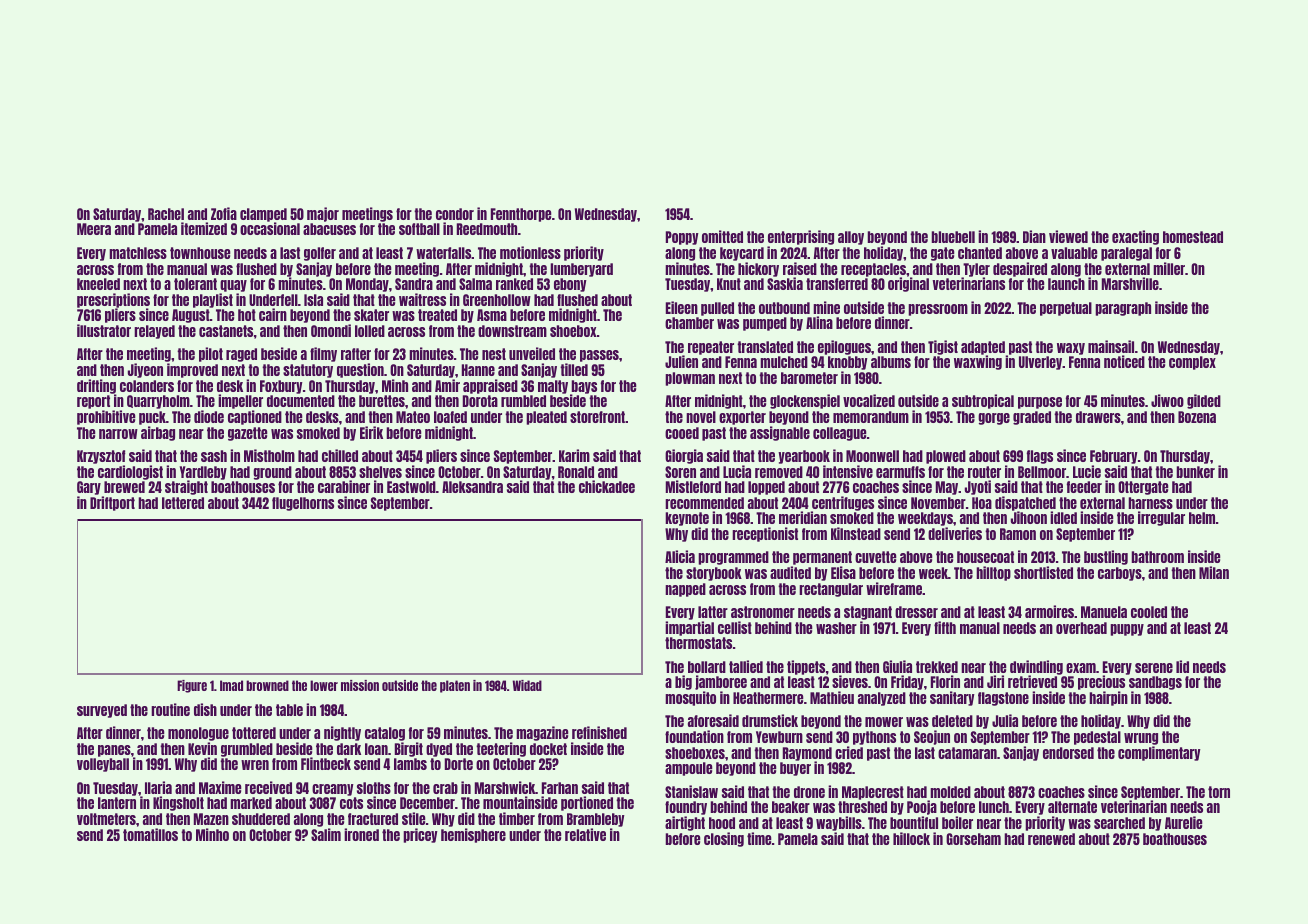 This document has height=924, width=1308. Describe the element at coordinates (233, 286) in the document. I see `quay` at that location.
